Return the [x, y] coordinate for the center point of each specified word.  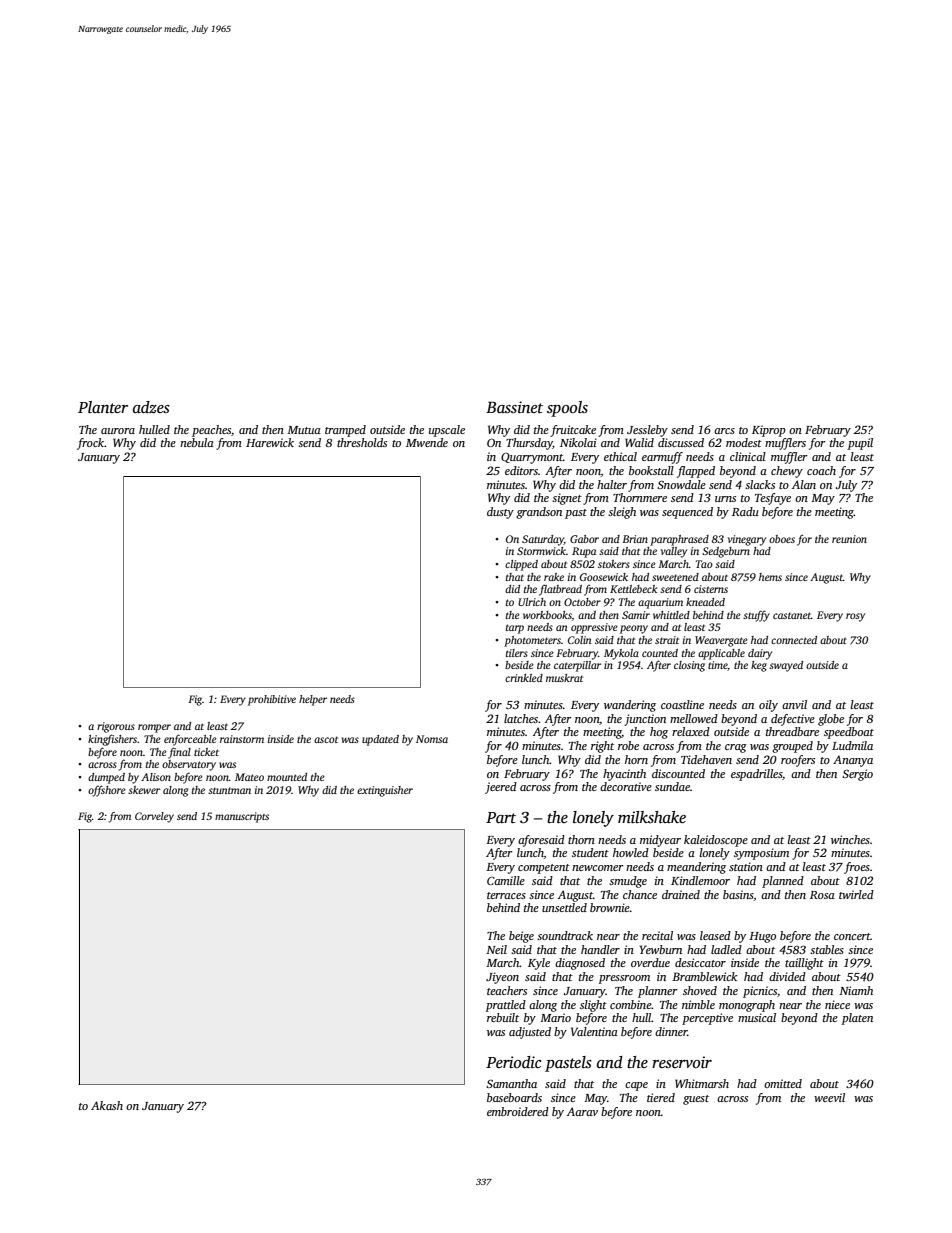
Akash [107, 1105]
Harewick [270, 442]
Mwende [427, 442]
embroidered [518, 1111]
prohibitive [272, 700]
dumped [106, 778]
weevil [829, 1097]
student [590, 852]
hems [770, 577]
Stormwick [541, 551]
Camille [506, 880]
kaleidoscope [716, 841]
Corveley [154, 817]
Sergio [857, 775]
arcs [724, 431]
